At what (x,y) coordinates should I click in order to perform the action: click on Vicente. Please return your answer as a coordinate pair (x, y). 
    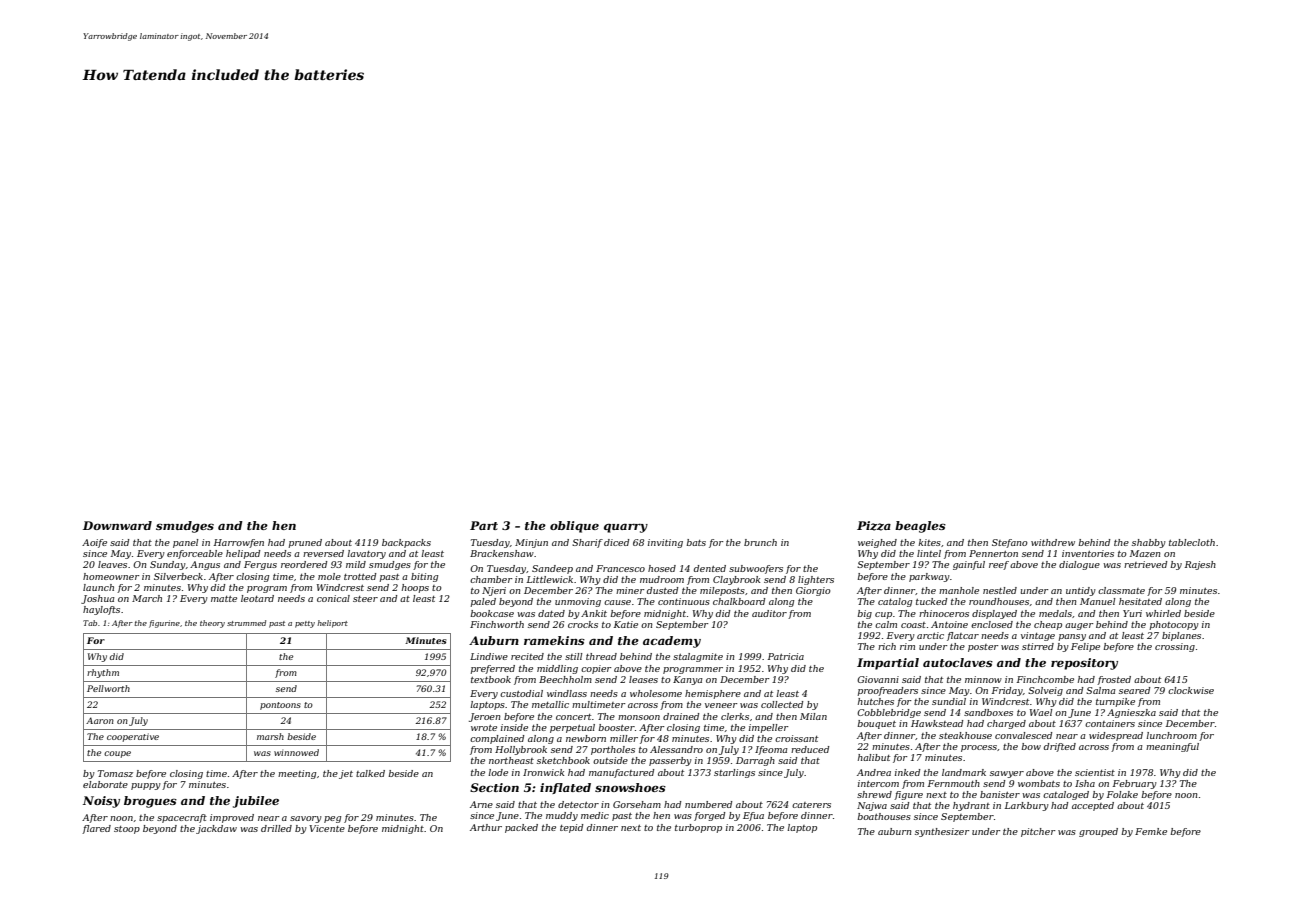
    Looking at the image, I should click on (327, 828).
